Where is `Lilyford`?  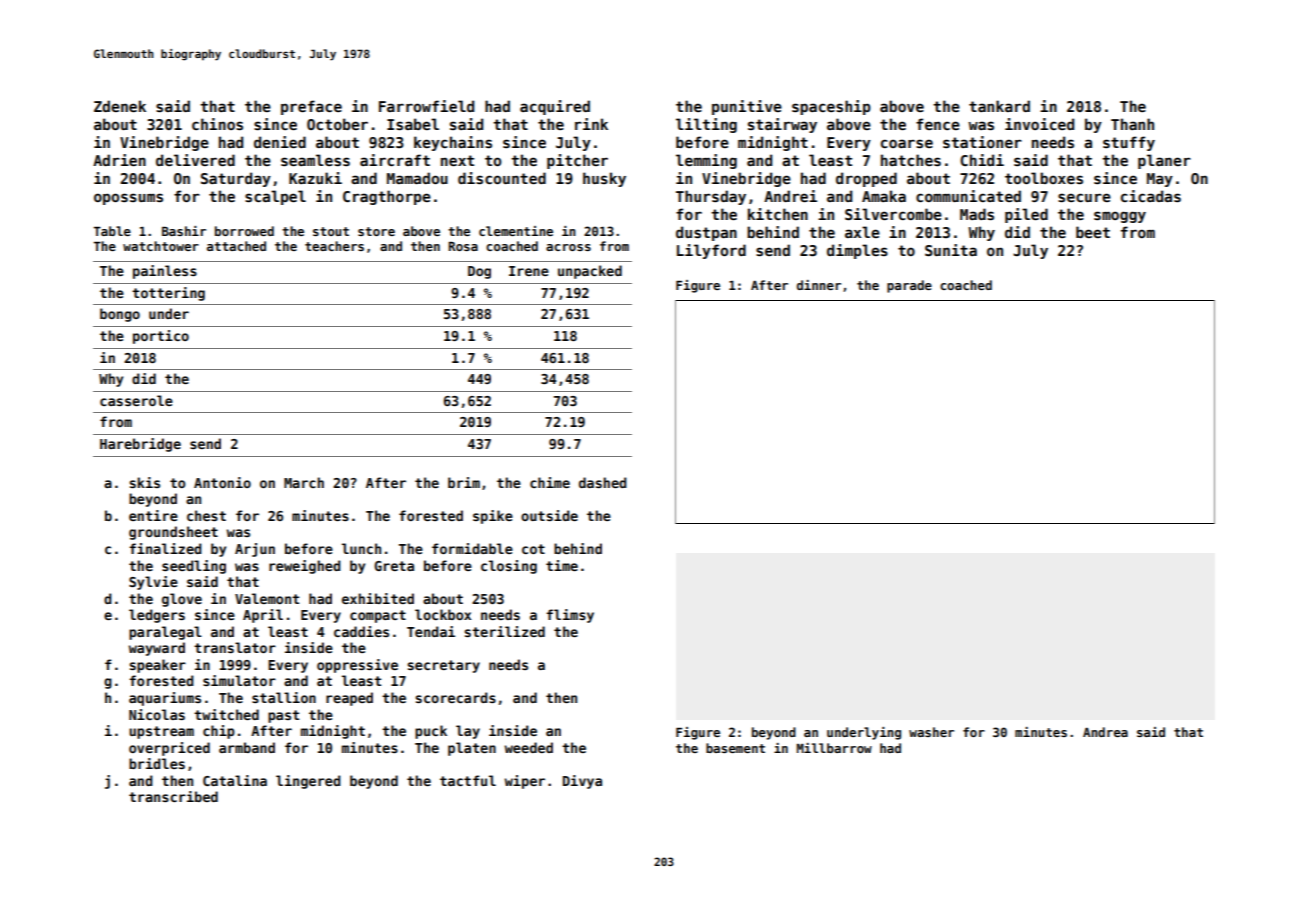
Lilyford is located at coordinates (711, 251).
